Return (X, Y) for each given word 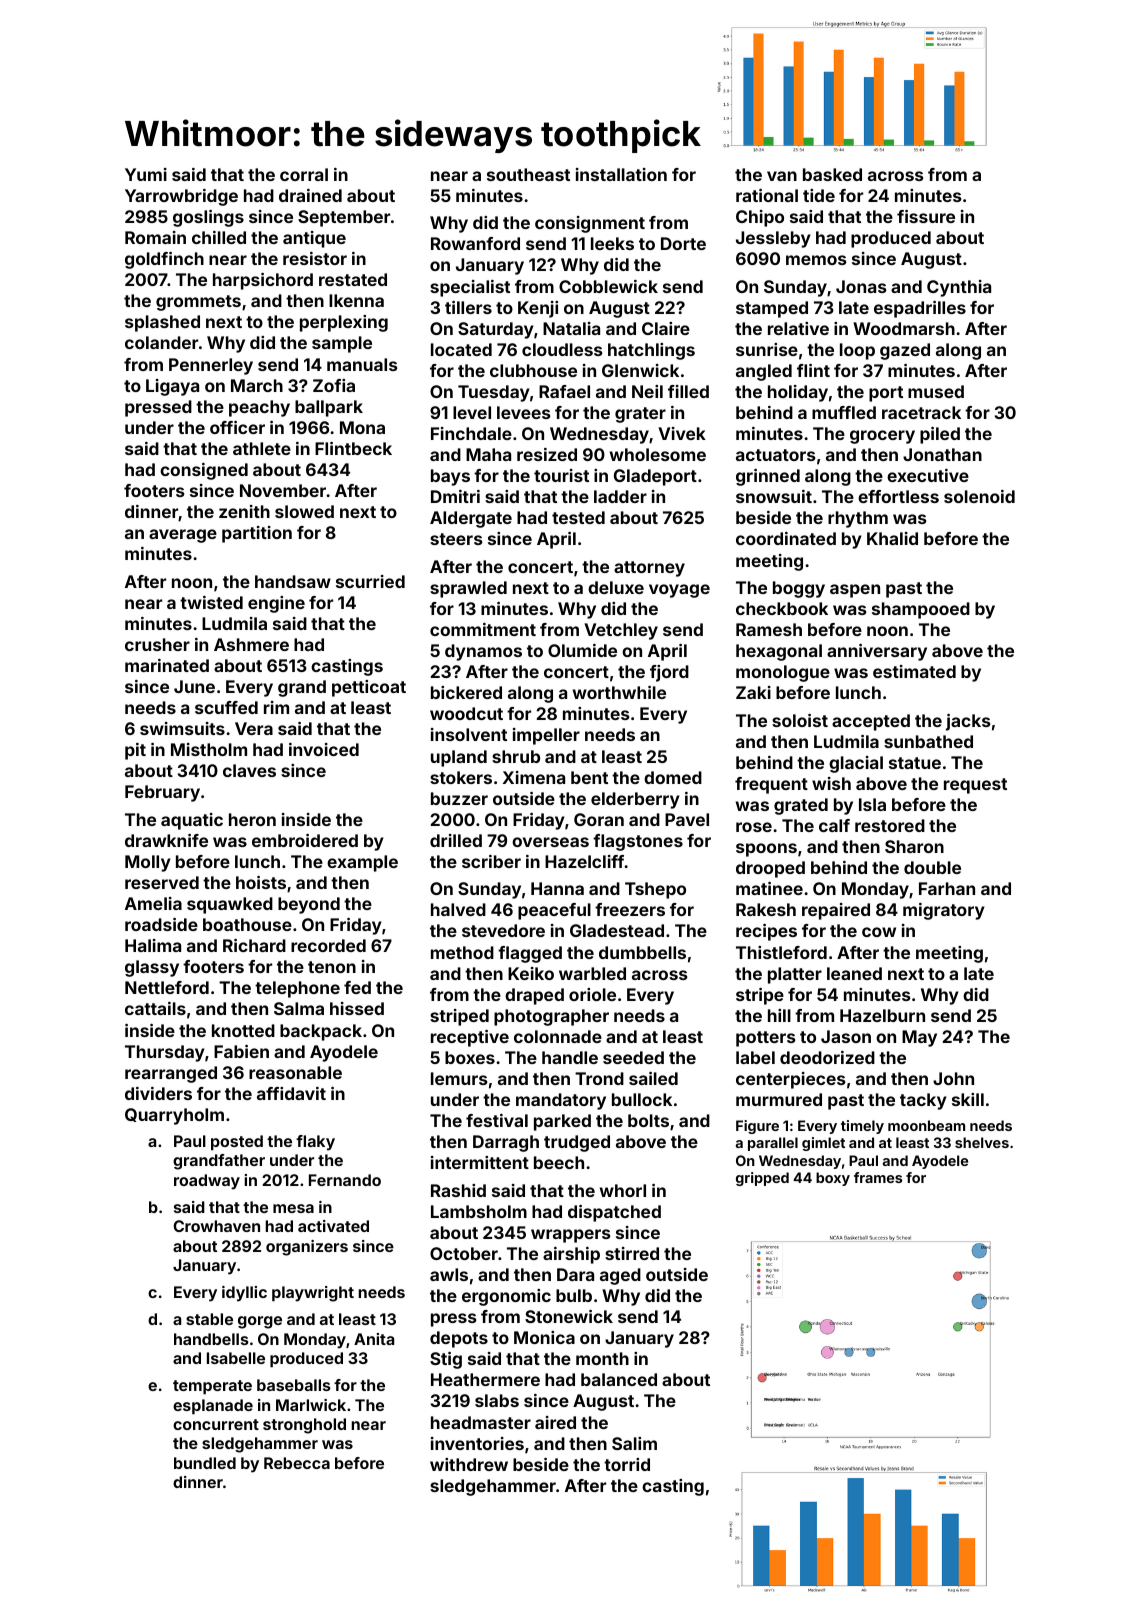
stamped (772, 309)
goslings (208, 218)
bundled (205, 1463)
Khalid (892, 538)
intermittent (480, 1162)
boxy (833, 1179)
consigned (204, 471)
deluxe (616, 587)
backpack (321, 1032)
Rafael (564, 391)
